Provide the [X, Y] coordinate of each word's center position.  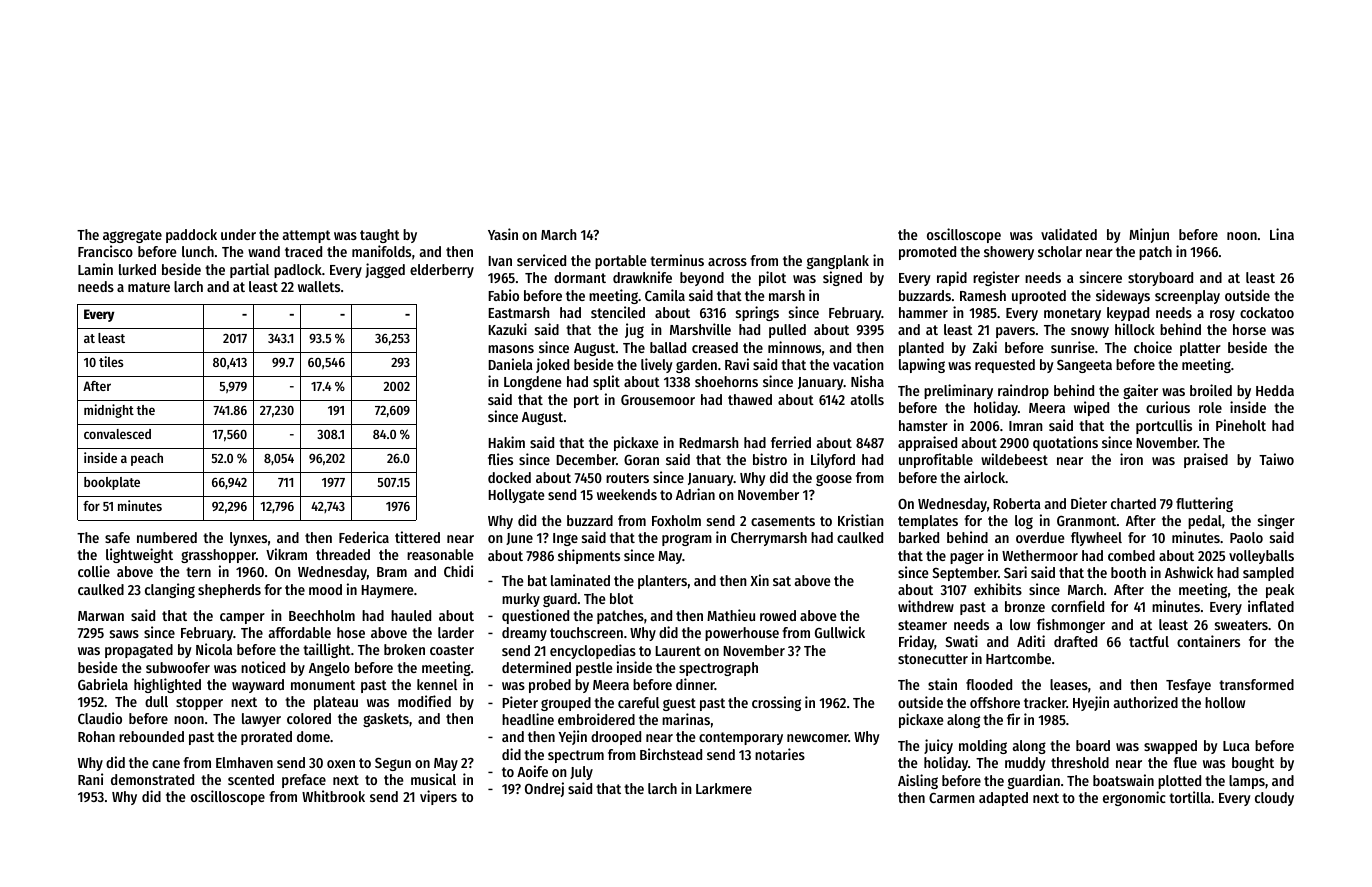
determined [536, 667]
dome [313, 736]
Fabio [503, 295]
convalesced [117, 434]
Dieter [1089, 503]
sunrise [1073, 347]
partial [249, 270]
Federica [364, 537]
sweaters [1241, 625]
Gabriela [103, 684]
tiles [111, 361]
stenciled [618, 312]
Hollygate [516, 496]
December [586, 459]
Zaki [985, 347]
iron [1131, 459]
